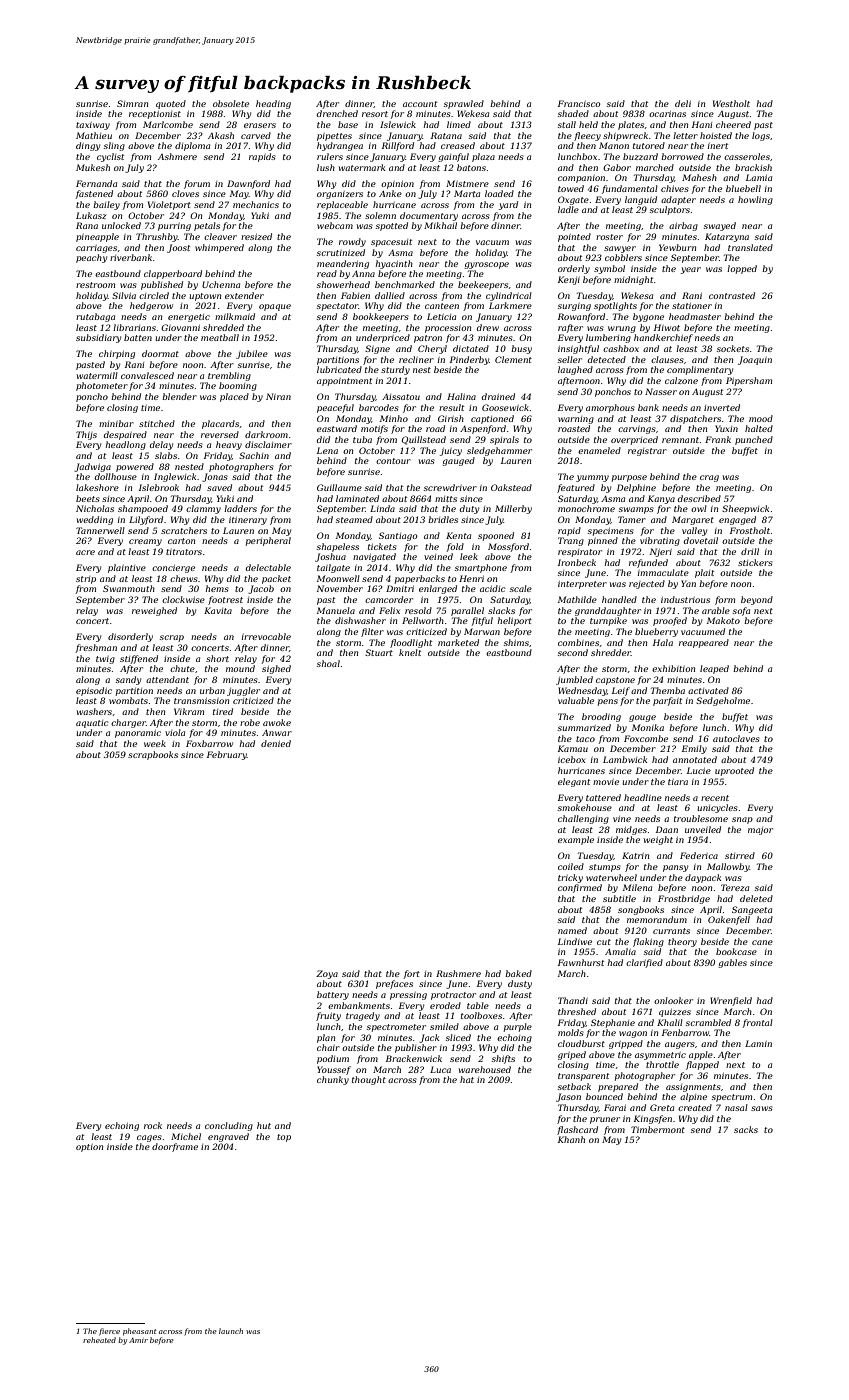  What do you see at coordinates (219, 248) in the screenshot?
I see `whimpered` at bounding box center [219, 248].
